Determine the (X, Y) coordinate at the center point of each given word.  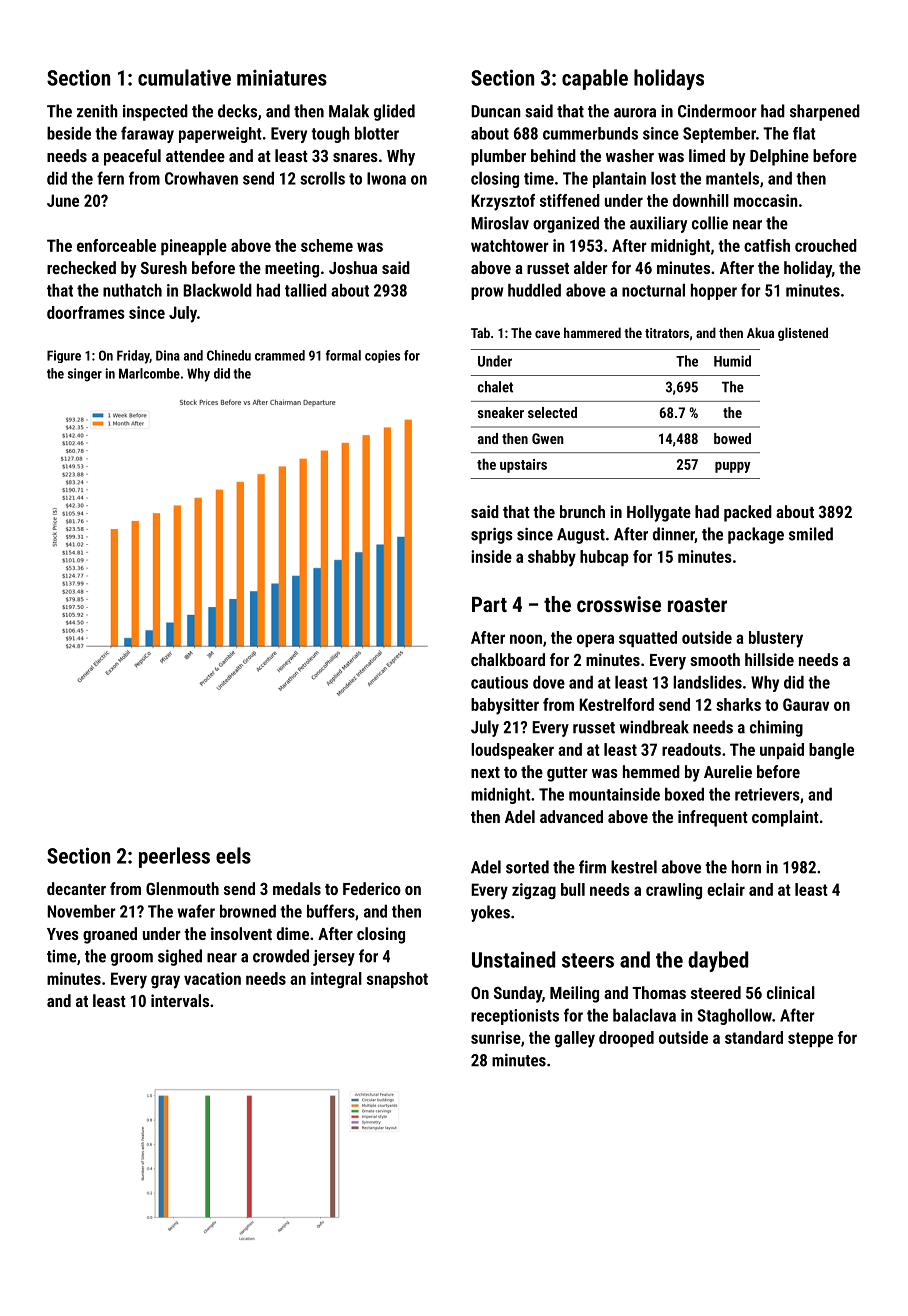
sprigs (492, 535)
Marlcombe (149, 373)
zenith (97, 111)
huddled (534, 290)
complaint (785, 818)
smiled (811, 534)
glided (394, 112)
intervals (180, 1000)
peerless (174, 857)
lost (663, 178)
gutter (567, 774)
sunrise (496, 1037)
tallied (306, 290)
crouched (826, 245)
